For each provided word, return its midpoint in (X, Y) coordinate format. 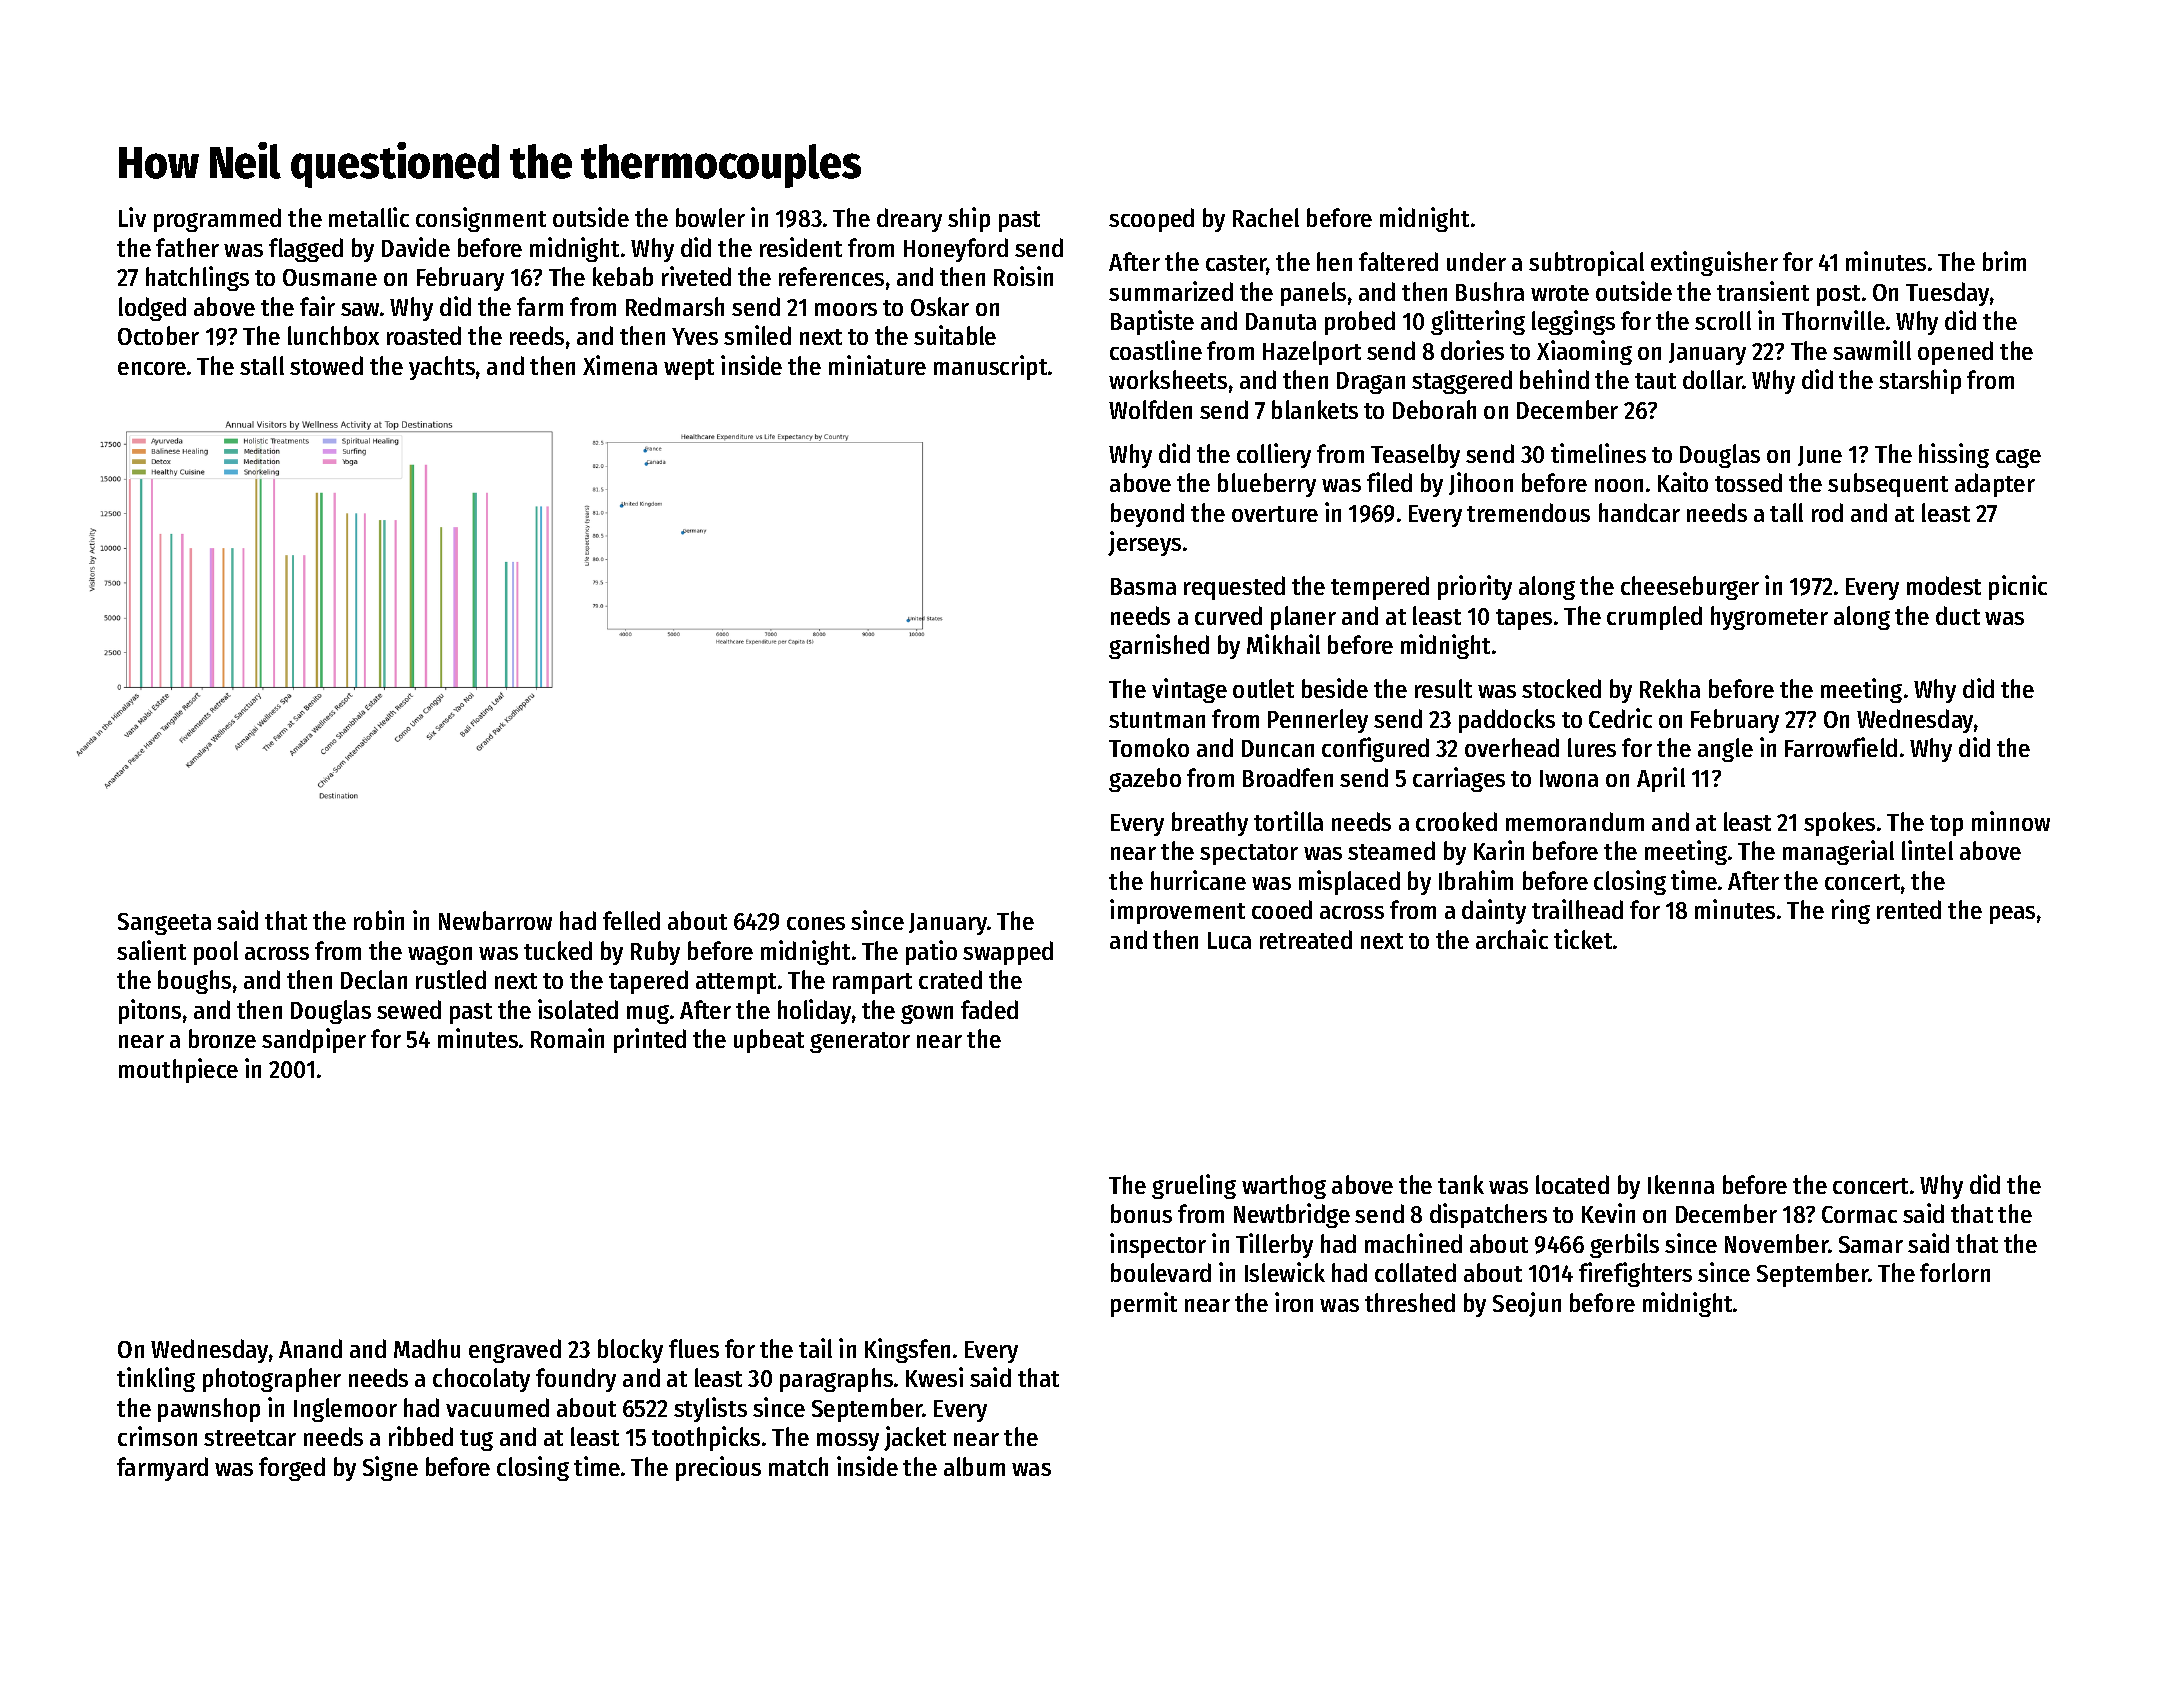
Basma (1143, 586)
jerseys (1144, 543)
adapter (1995, 485)
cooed (1282, 909)
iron (1294, 1302)
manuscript (990, 367)
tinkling (156, 1379)
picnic (2018, 587)
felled (631, 920)
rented (1909, 909)
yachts (442, 368)
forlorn (1955, 1272)
